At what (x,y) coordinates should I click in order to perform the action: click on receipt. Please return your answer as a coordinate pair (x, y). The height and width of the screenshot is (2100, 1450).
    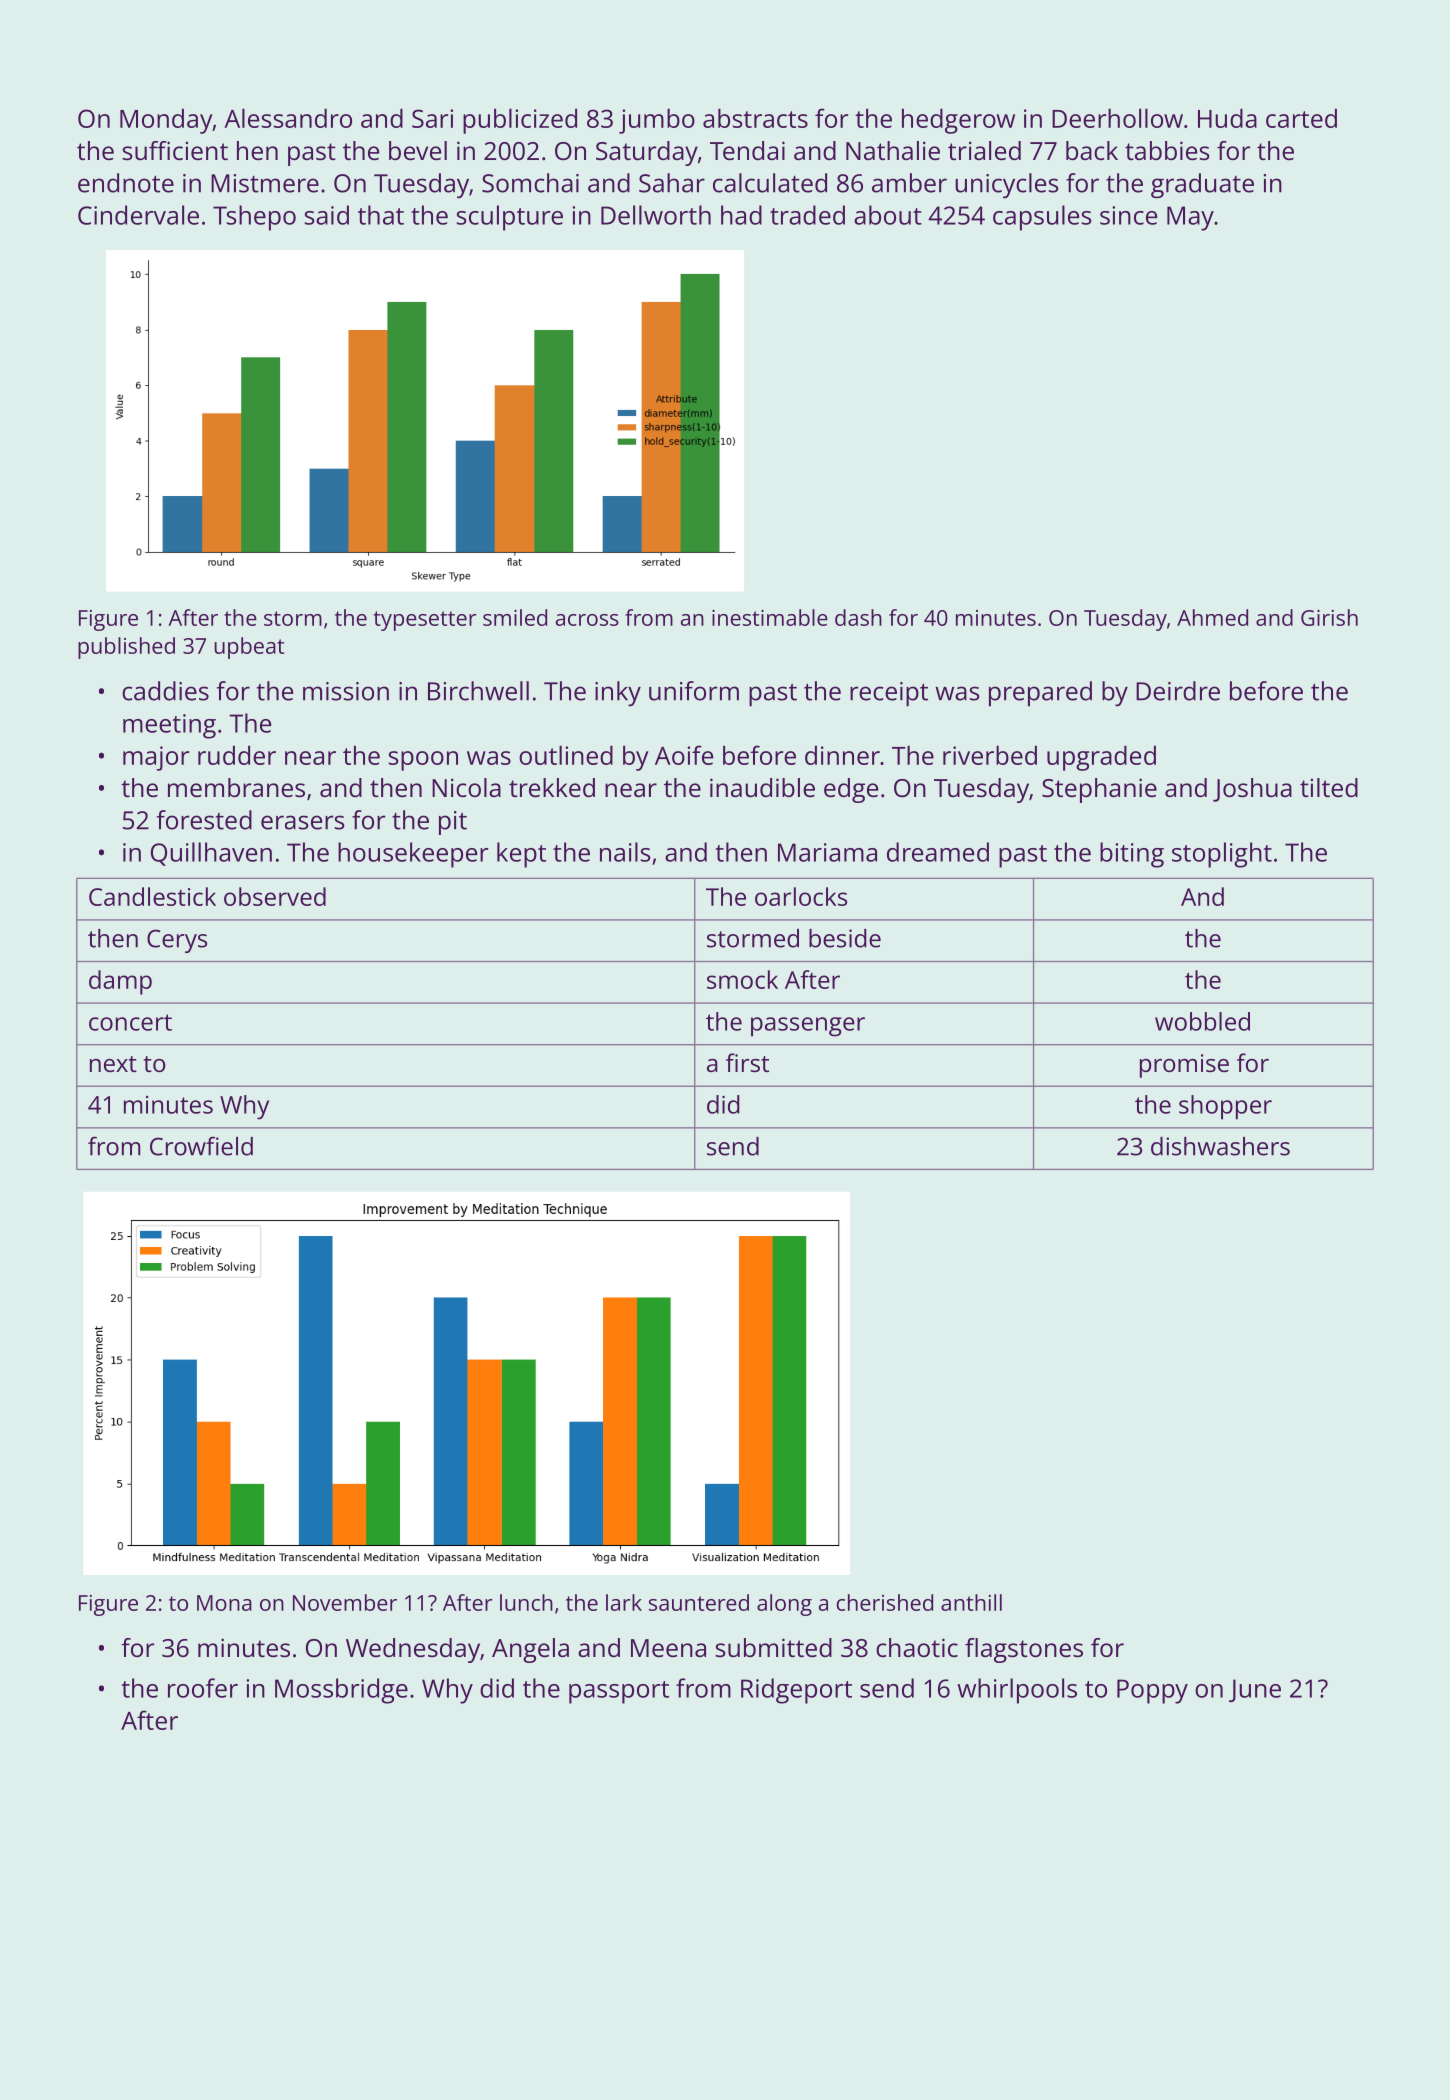
    Looking at the image, I should click on (889, 694).
